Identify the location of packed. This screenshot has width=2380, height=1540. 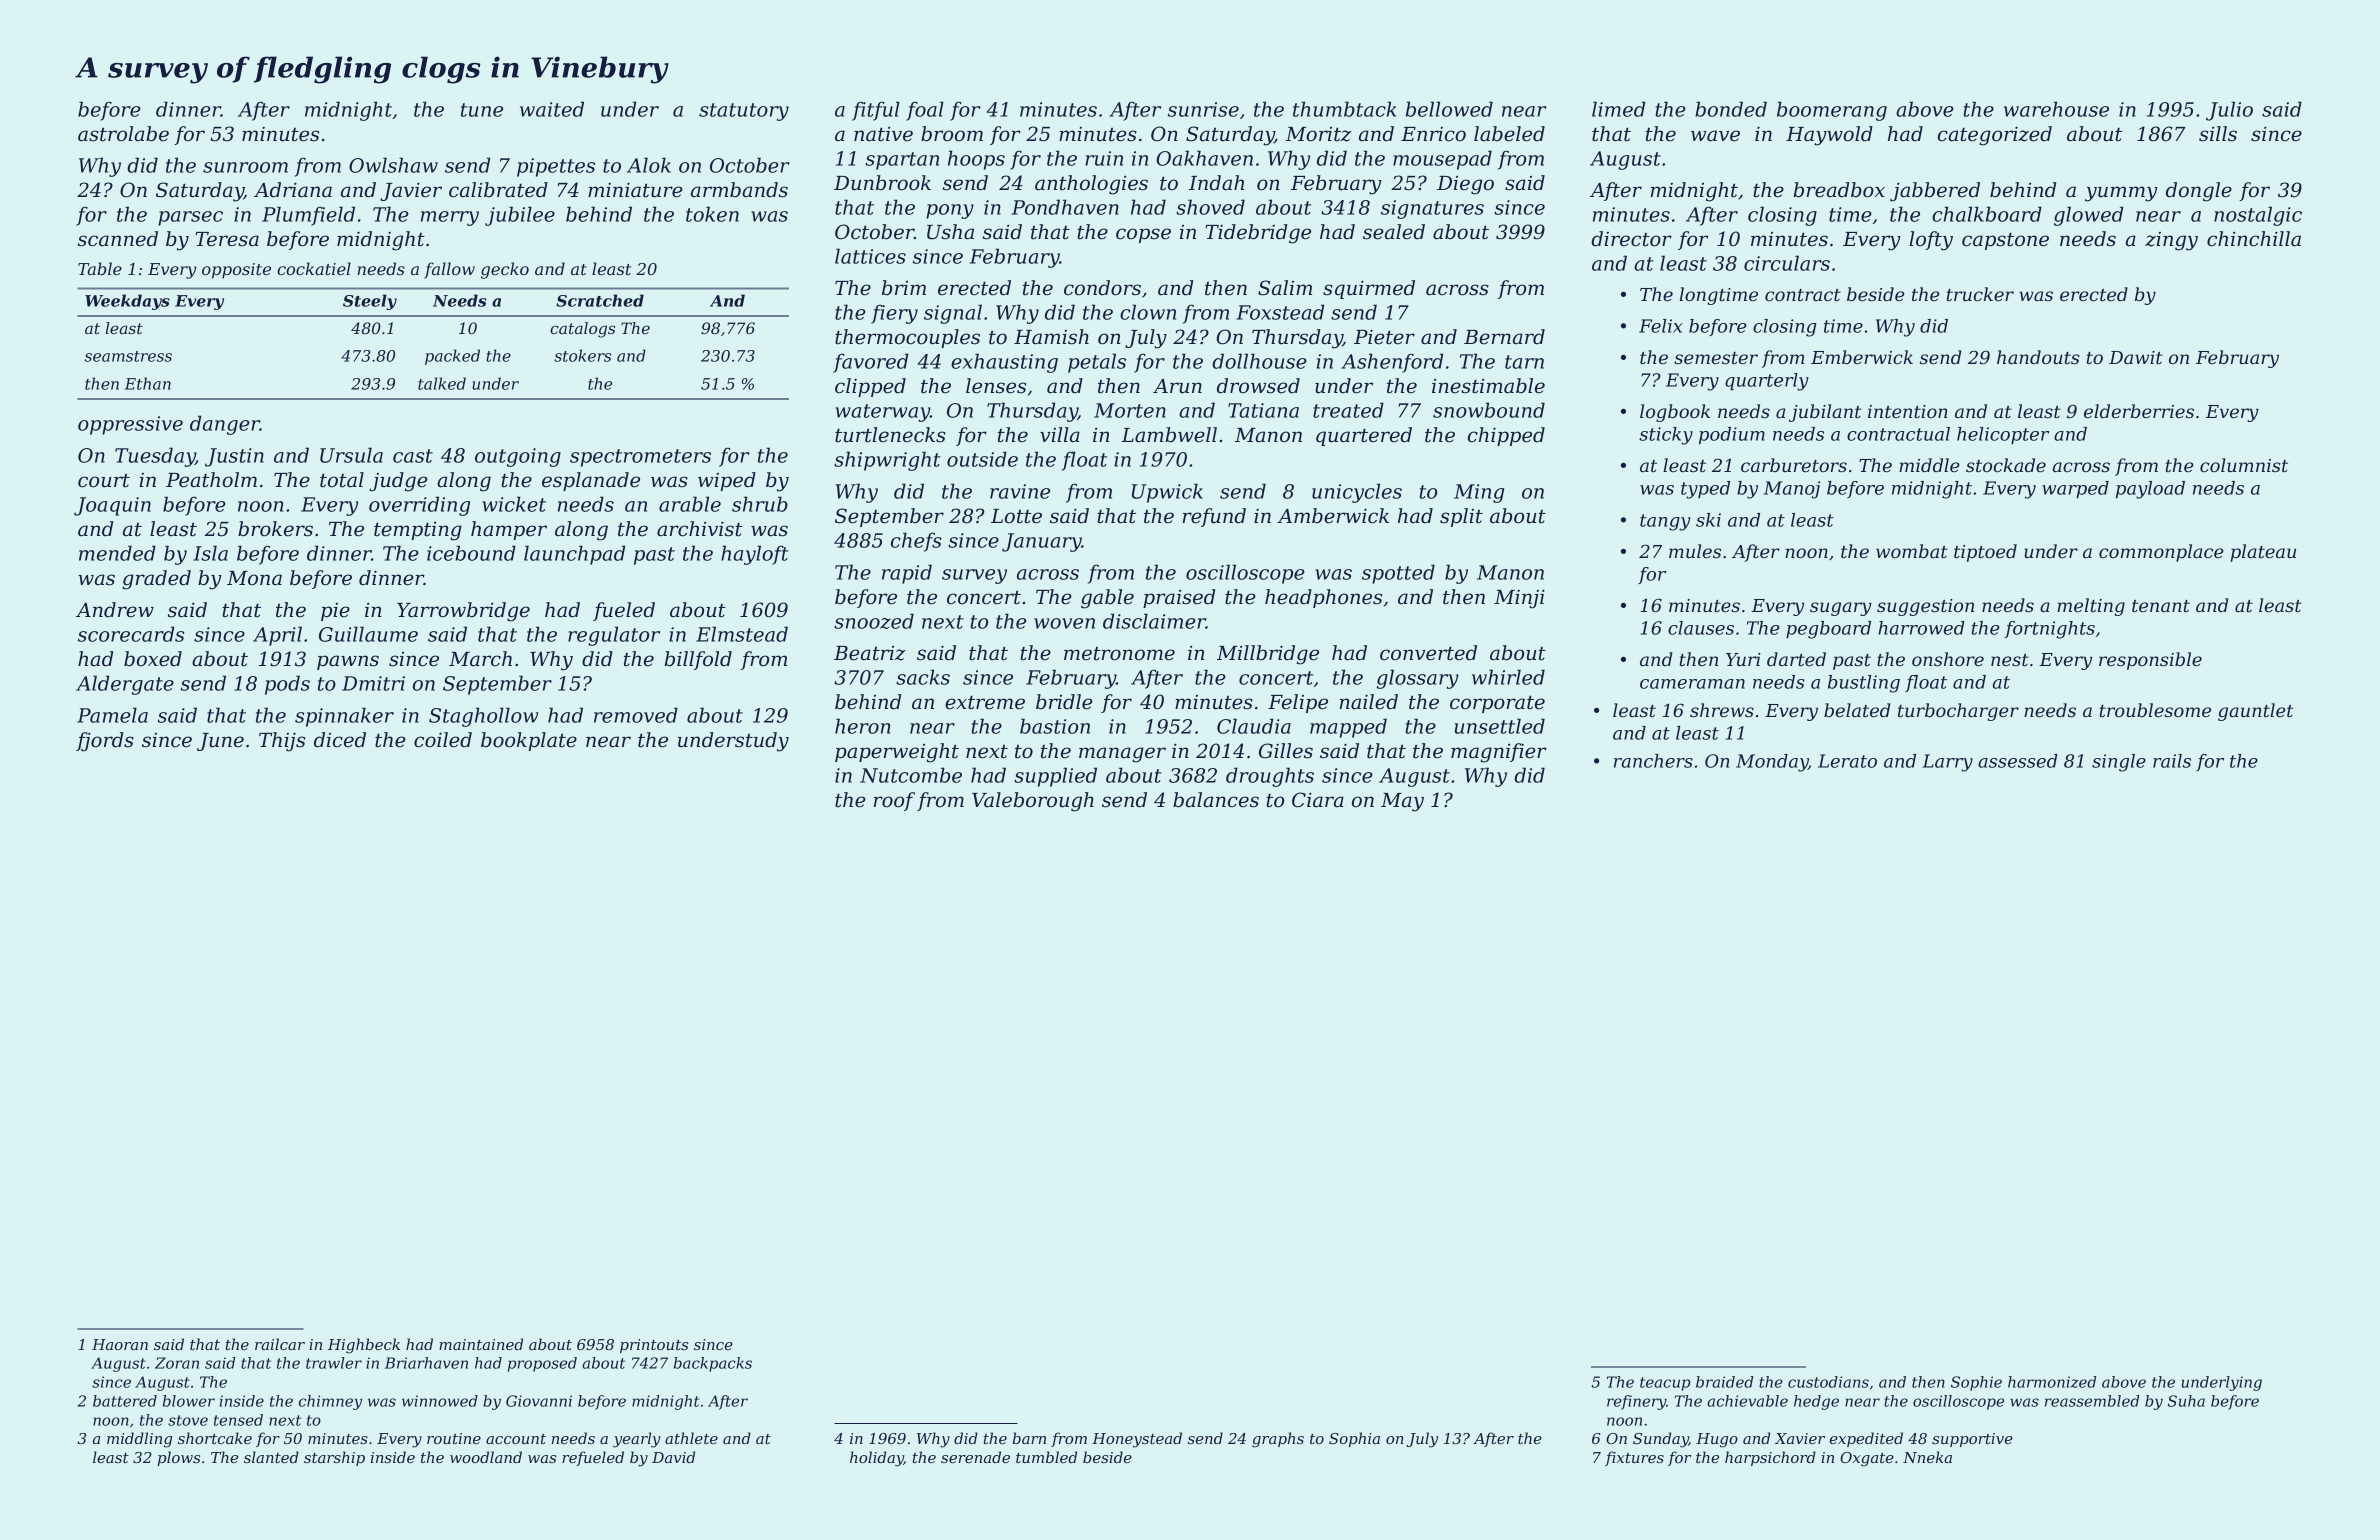
(452, 357).
